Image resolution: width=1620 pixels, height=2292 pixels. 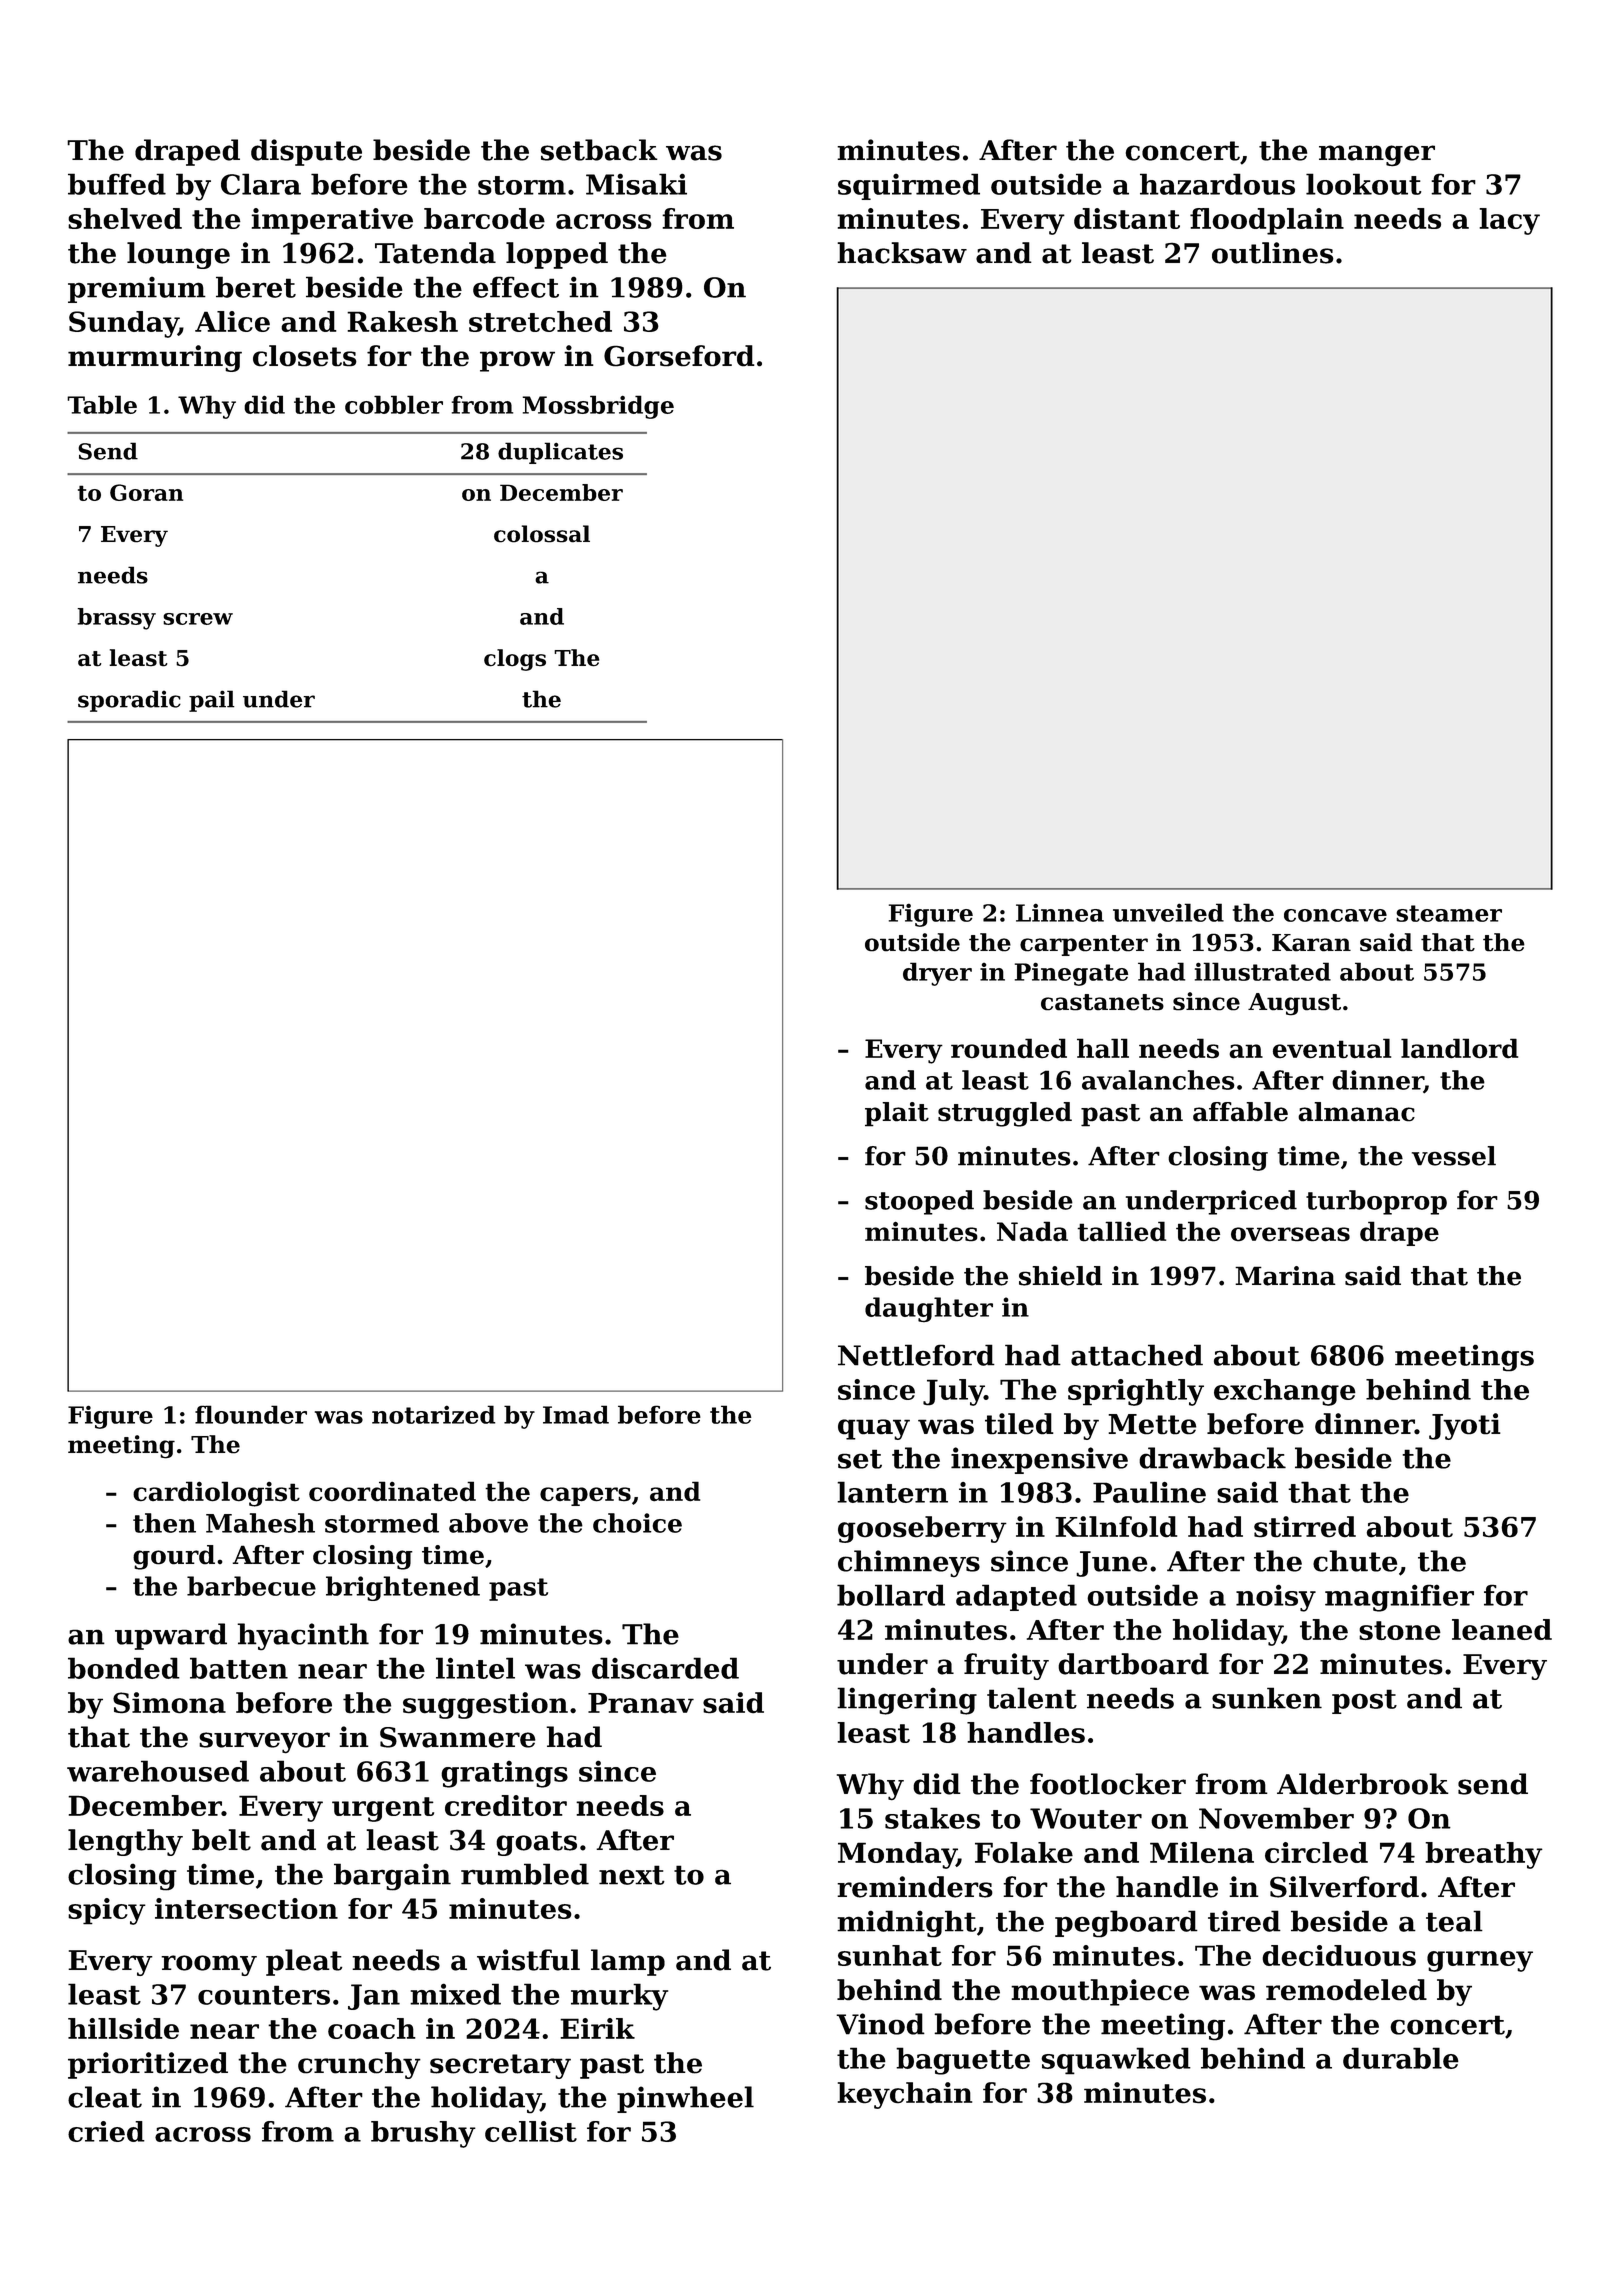 What do you see at coordinates (1335, 915) in the image?
I see `concave` at bounding box center [1335, 915].
